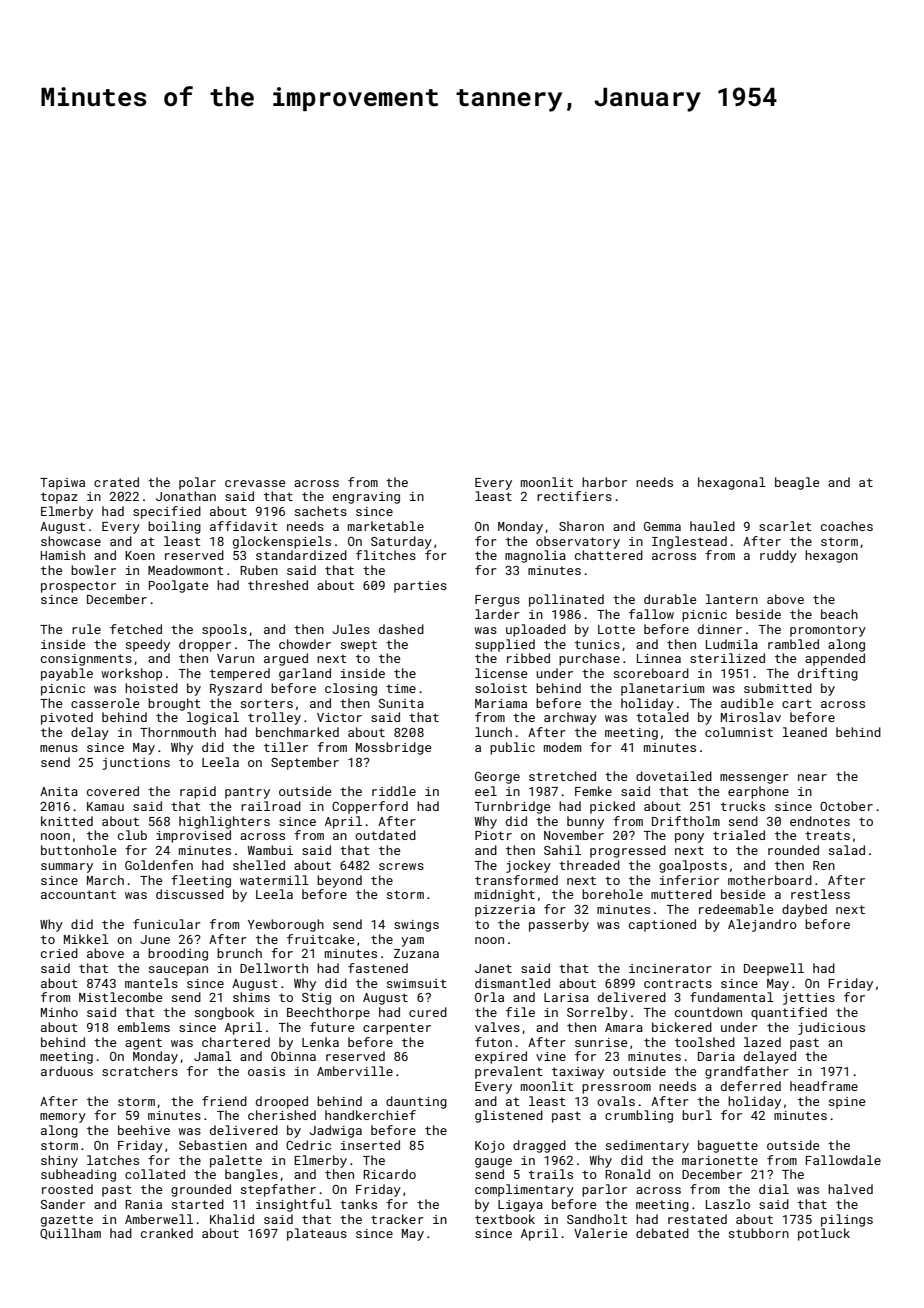 The width and height of the screenshot is (924, 1308). I want to click on prevalent, so click(509, 1072).
